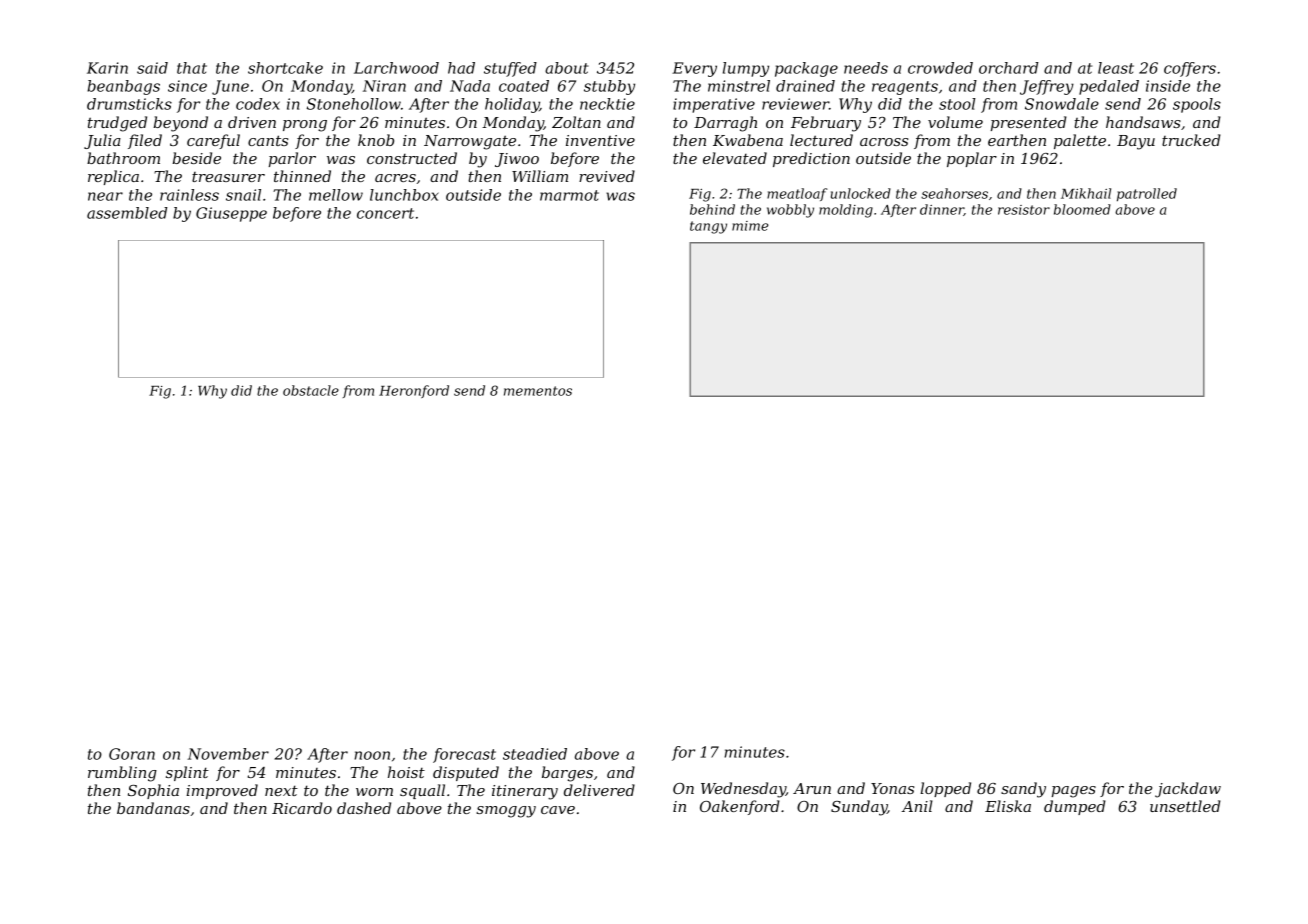 Image resolution: width=1308 pixels, height=924 pixels. Describe the element at coordinates (1116, 68) in the document. I see `least` at that location.
